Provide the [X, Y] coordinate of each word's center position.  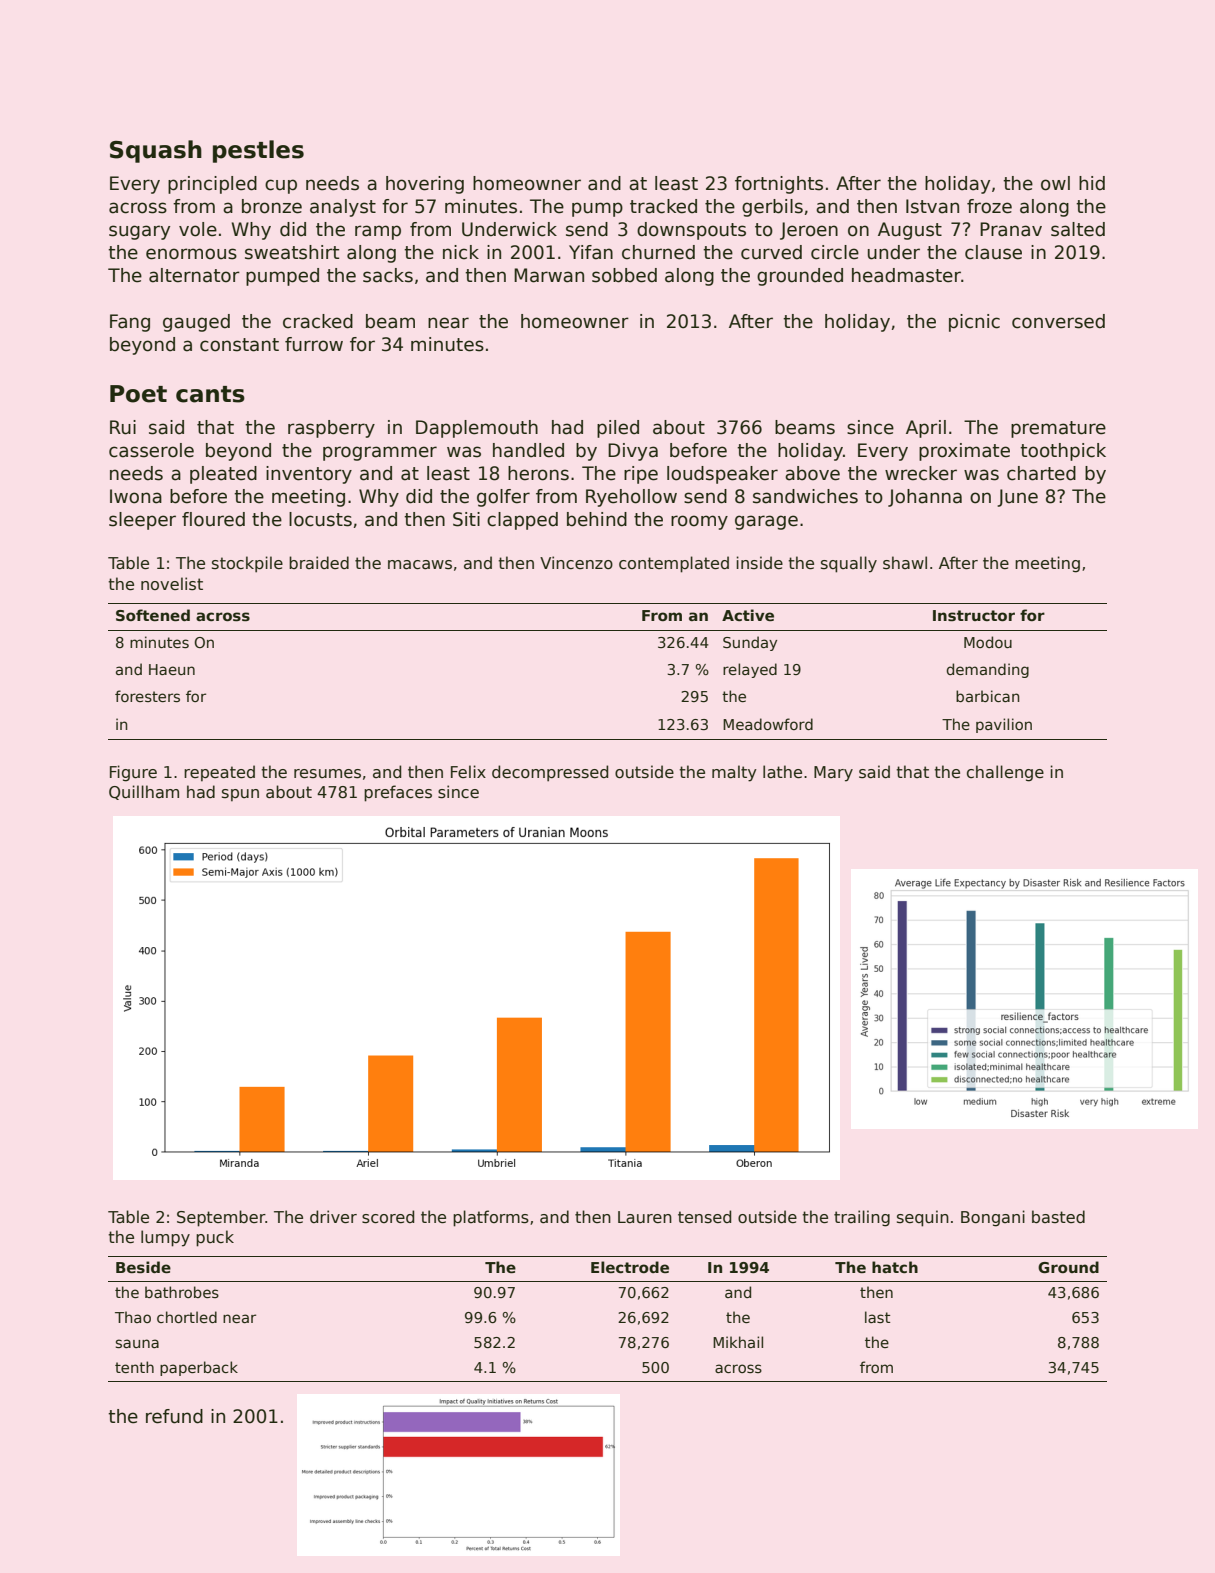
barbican [988, 696]
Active [748, 615]
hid [1092, 183]
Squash [156, 151]
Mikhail [738, 1342]
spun [240, 795]
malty [734, 773]
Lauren [645, 1217]
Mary [833, 774]
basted [1058, 1216]
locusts [320, 519]
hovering [425, 185]
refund [174, 1416]
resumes [327, 774]
